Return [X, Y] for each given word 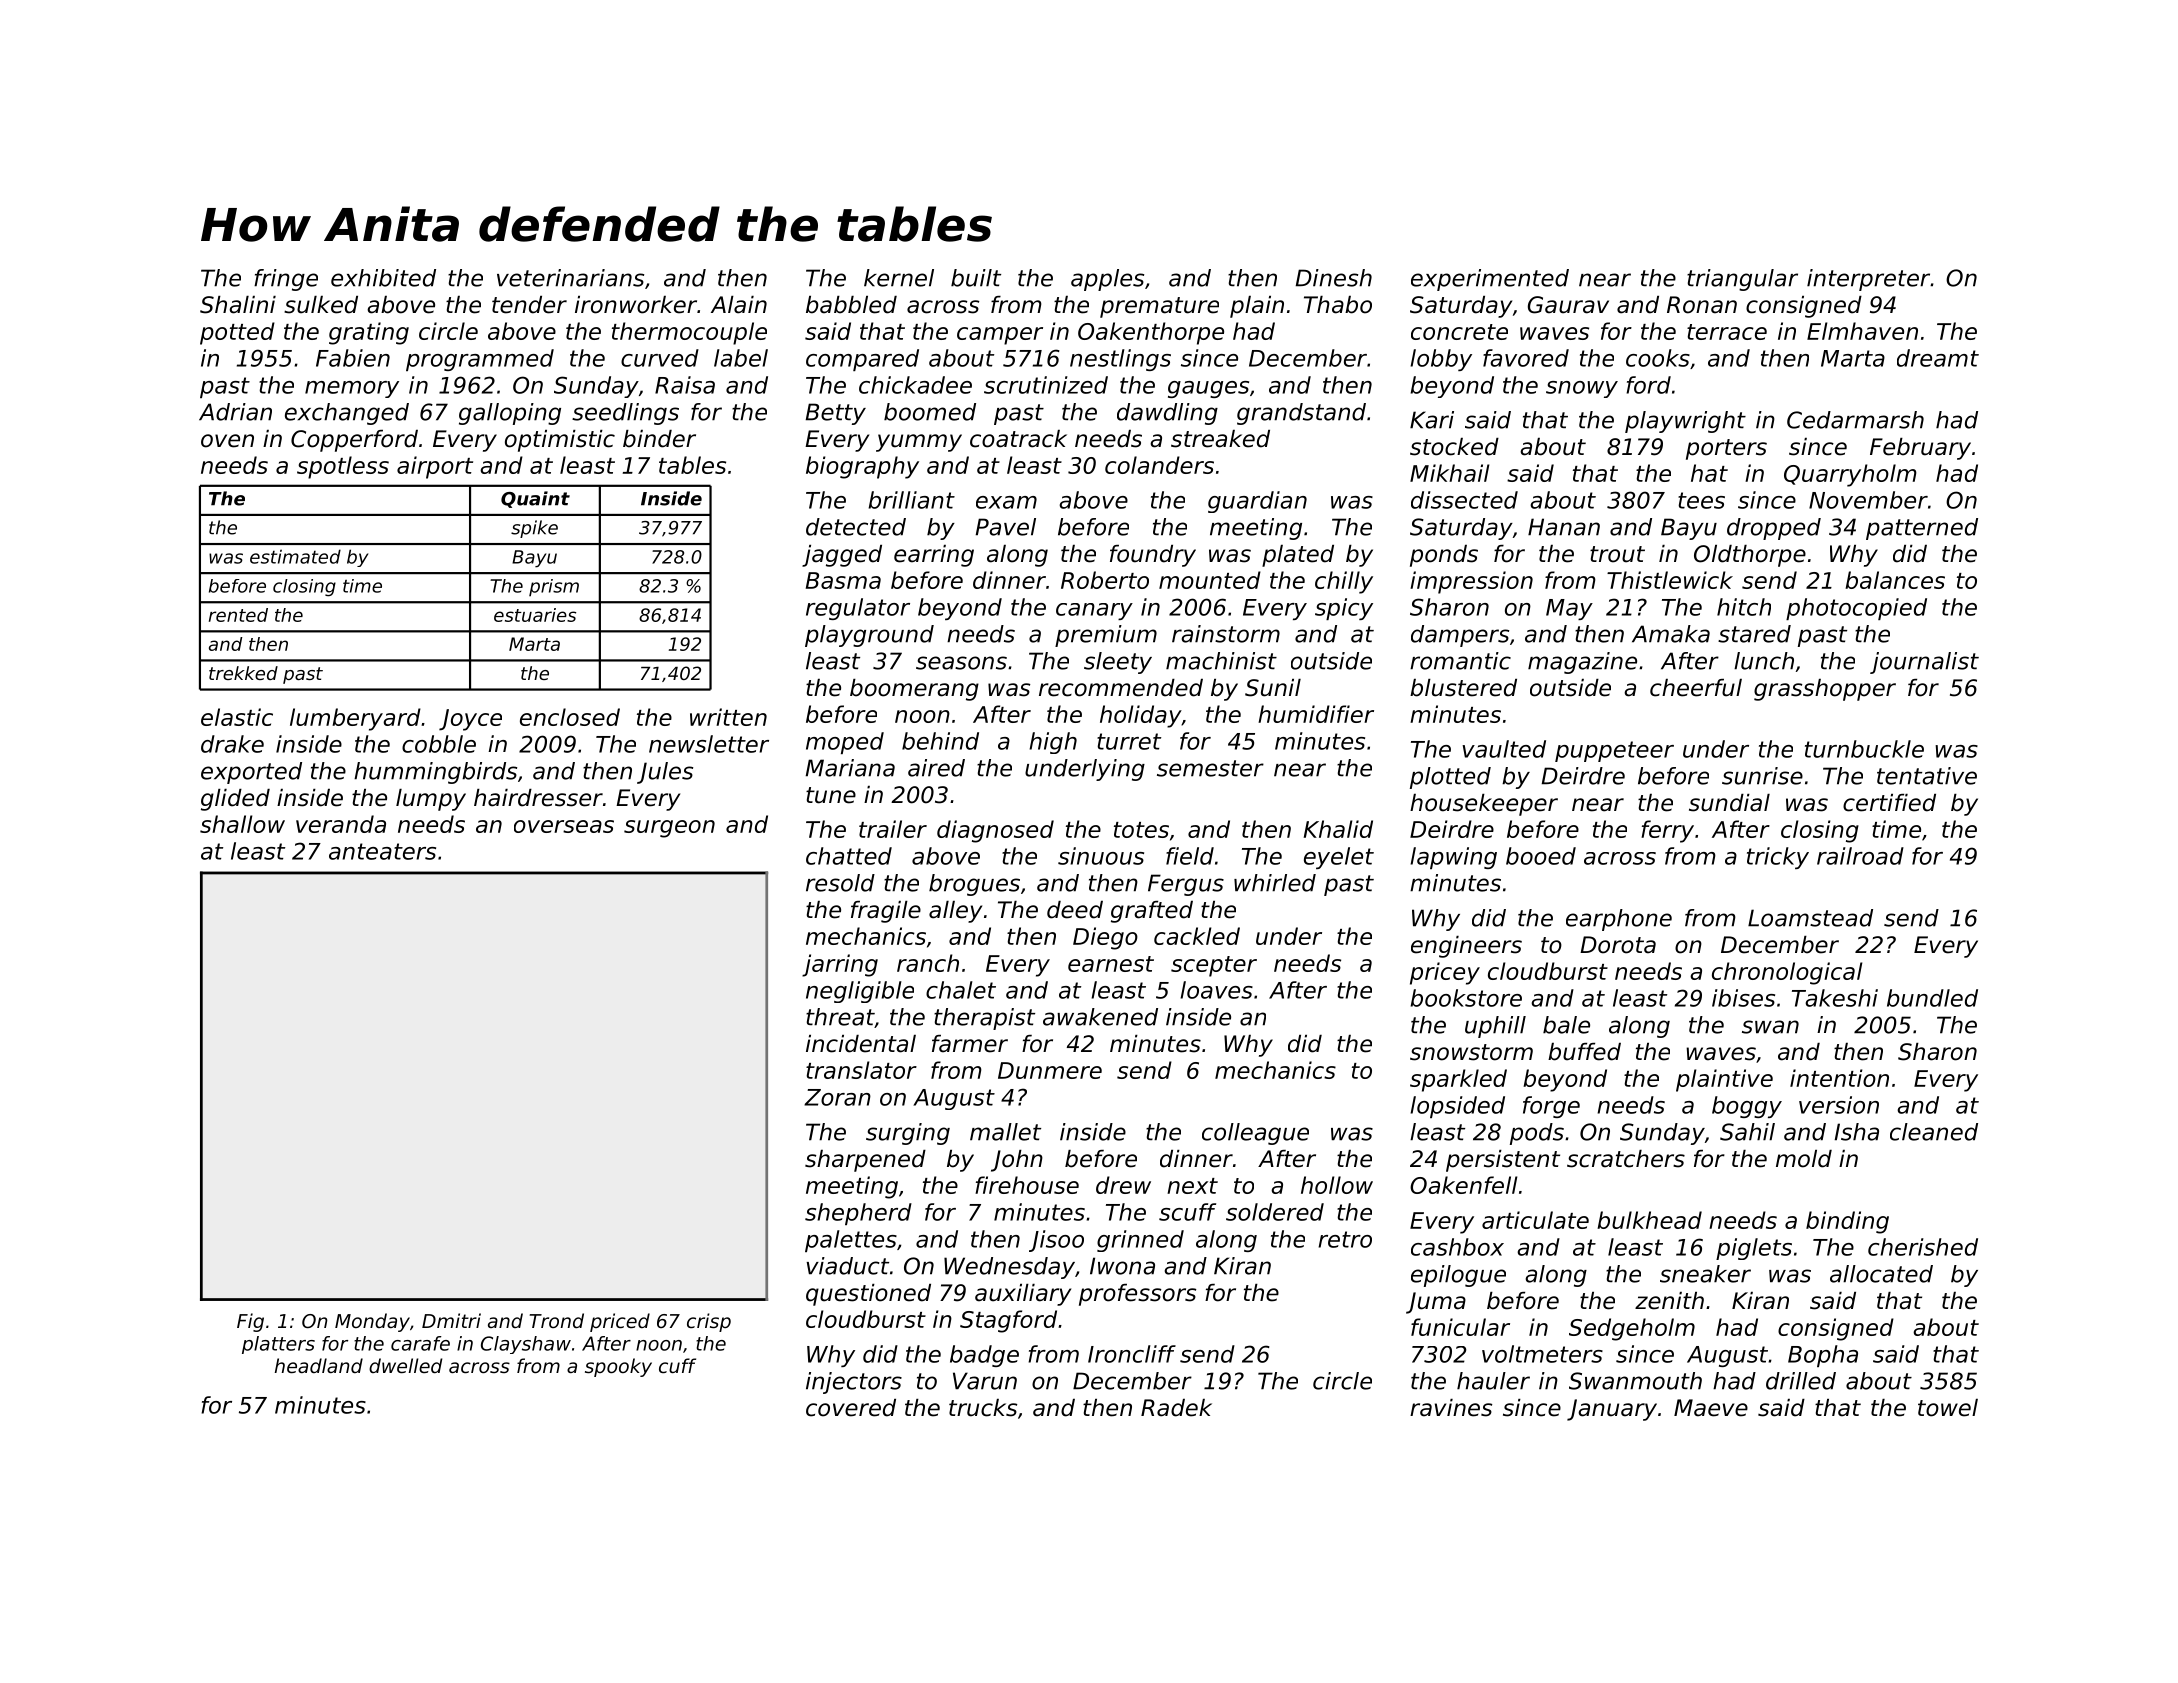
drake [232, 744]
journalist [1924, 663]
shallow [242, 824]
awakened [1100, 1017]
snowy [1582, 389]
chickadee [915, 385]
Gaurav [1568, 305]
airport [435, 467]
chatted [849, 856]
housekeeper [1484, 805]
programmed [480, 360]
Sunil [1273, 688]
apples [1107, 280]
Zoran [837, 1097]
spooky [618, 1367]
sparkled [1458, 1080]
